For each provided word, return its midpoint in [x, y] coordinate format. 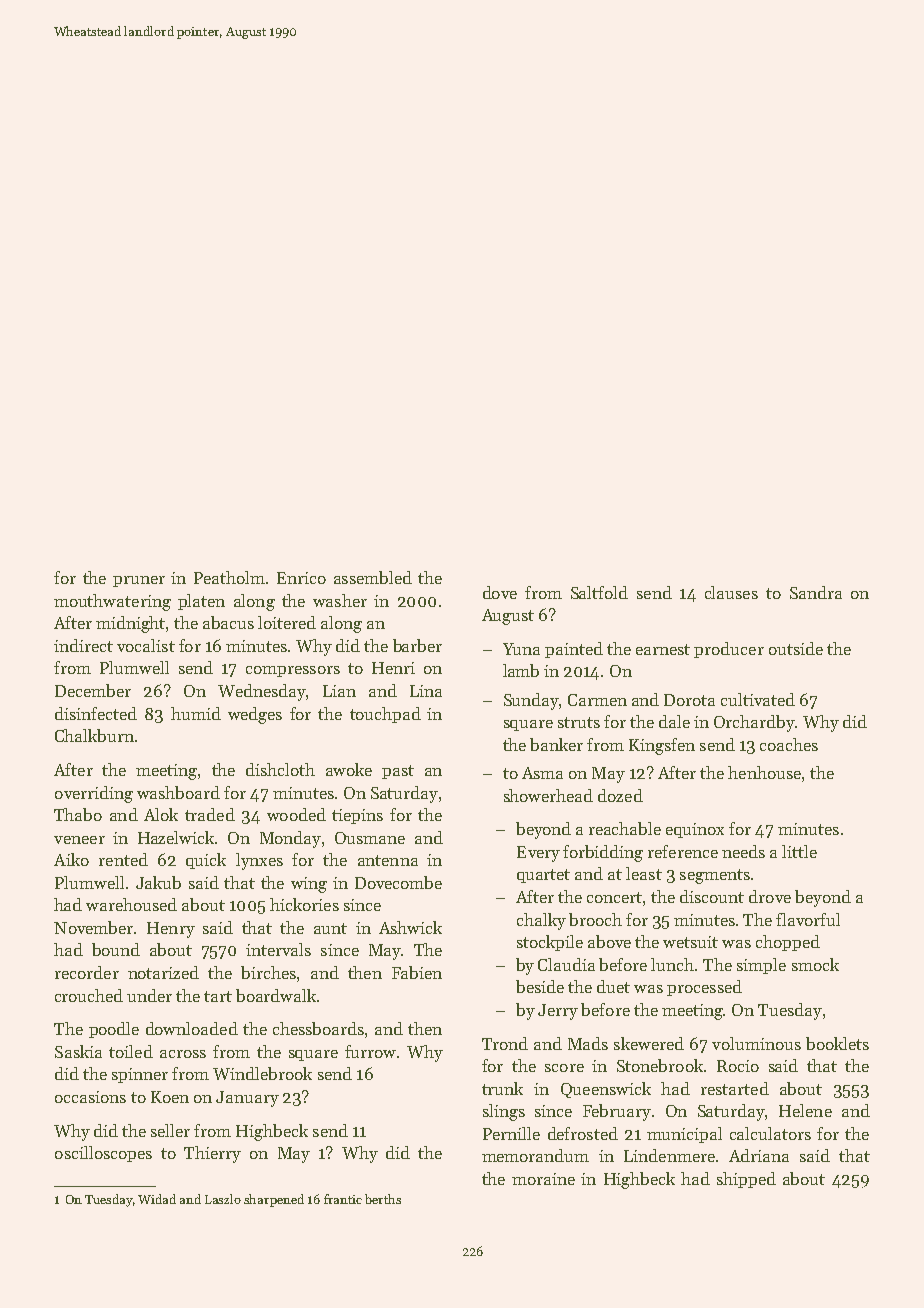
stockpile [550, 943]
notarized [163, 972]
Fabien [417, 972]
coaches [789, 744]
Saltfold [599, 592]
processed [704, 988]
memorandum [535, 1155]
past [398, 772]
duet [613, 986]
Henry [171, 930]
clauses [731, 592]
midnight [130, 624]
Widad [157, 1199]
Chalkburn [94, 735]
